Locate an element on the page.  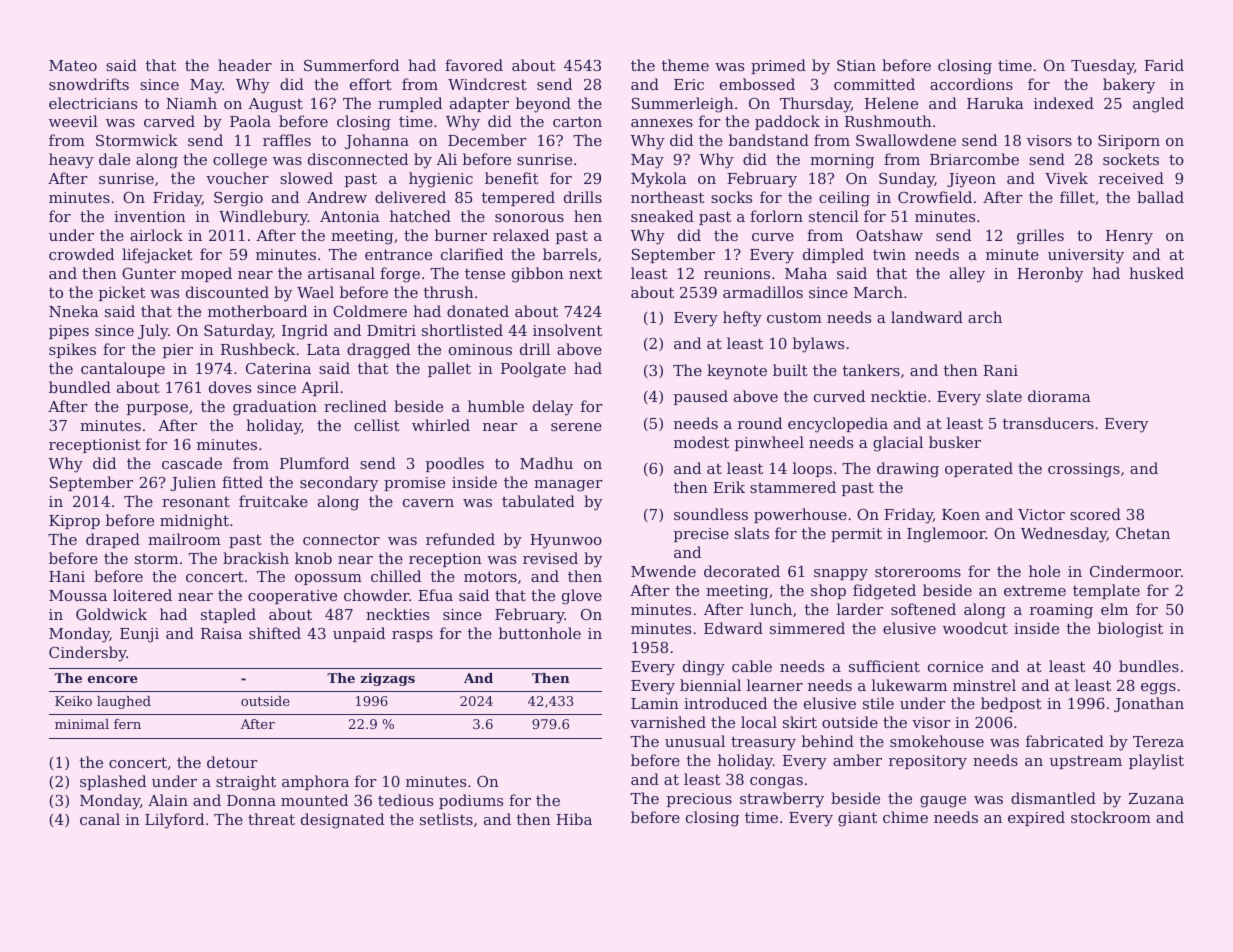
purpose is located at coordinates (157, 409).
